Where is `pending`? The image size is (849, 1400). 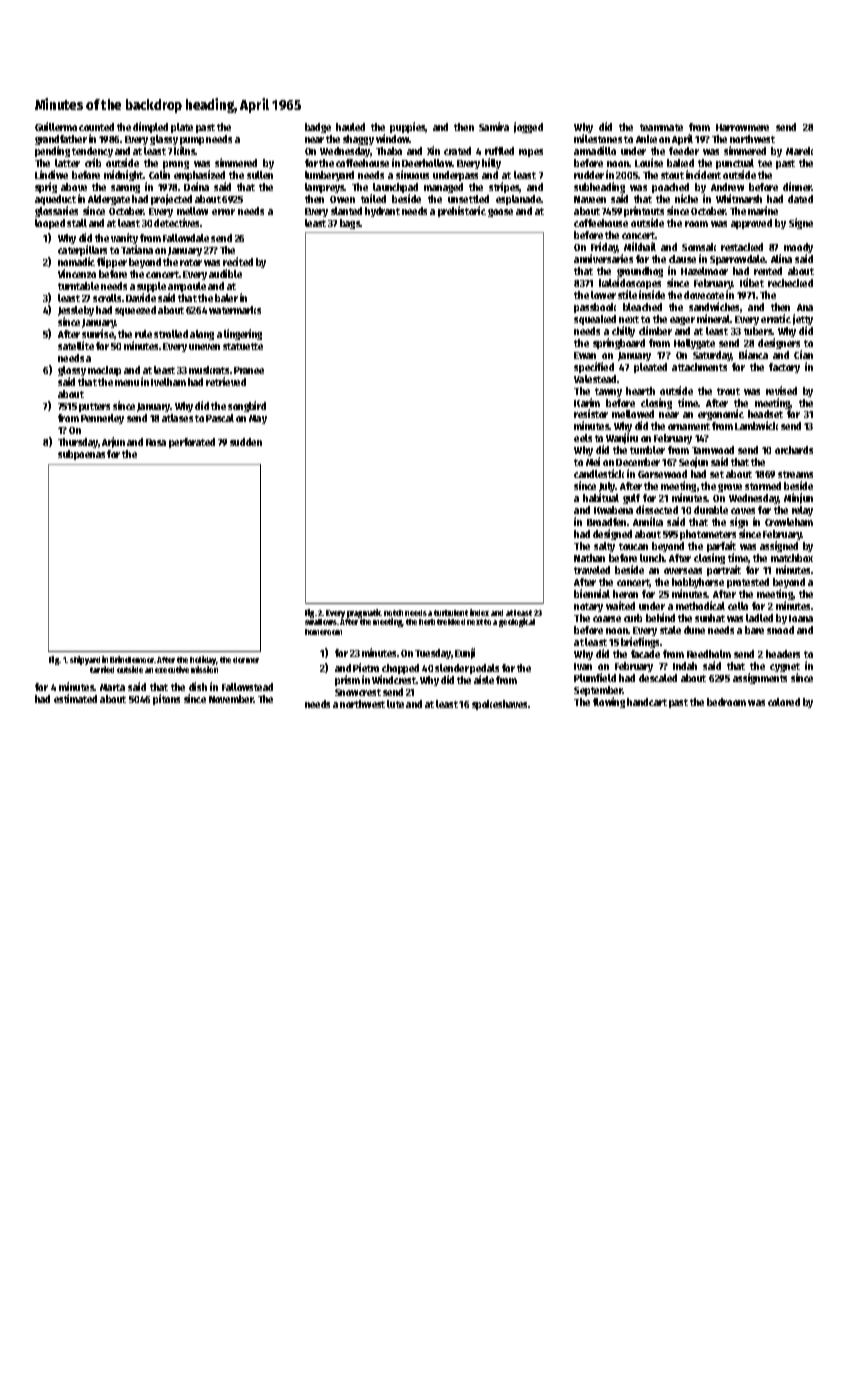
pending is located at coordinates (52, 151).
